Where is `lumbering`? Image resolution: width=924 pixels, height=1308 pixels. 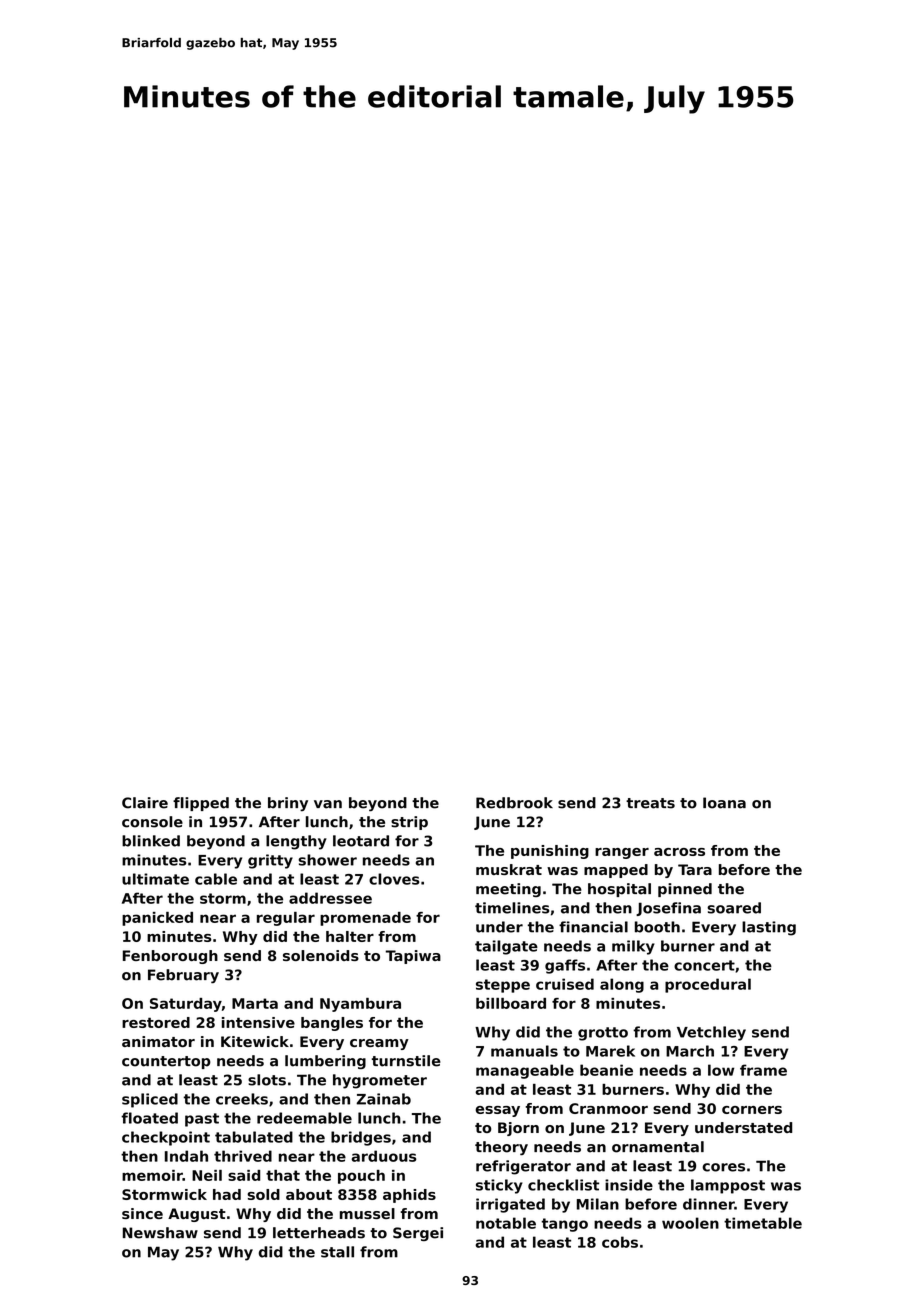
lumbering is located at coordinates (325, 1062).
